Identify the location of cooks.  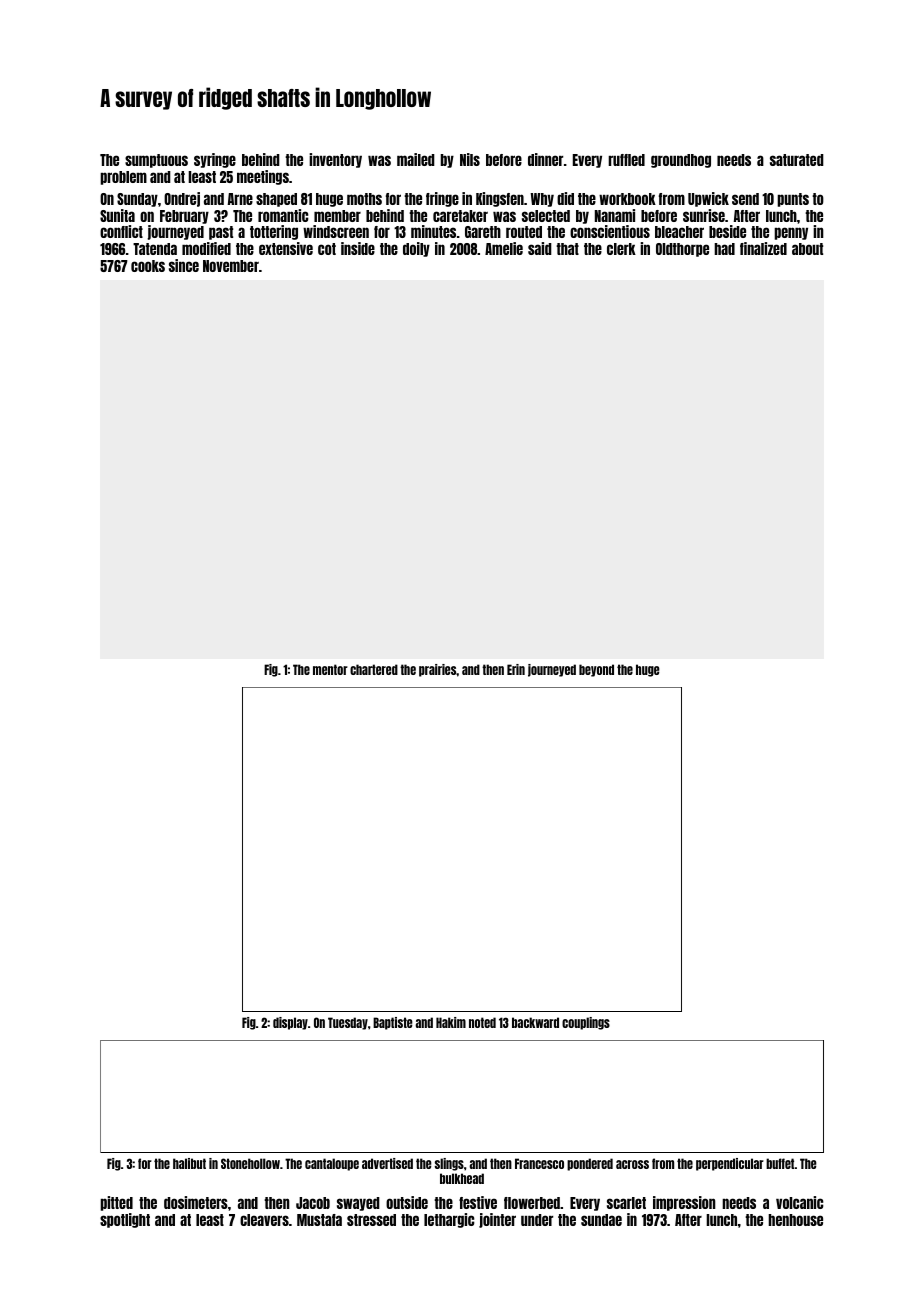
(148, 266).
